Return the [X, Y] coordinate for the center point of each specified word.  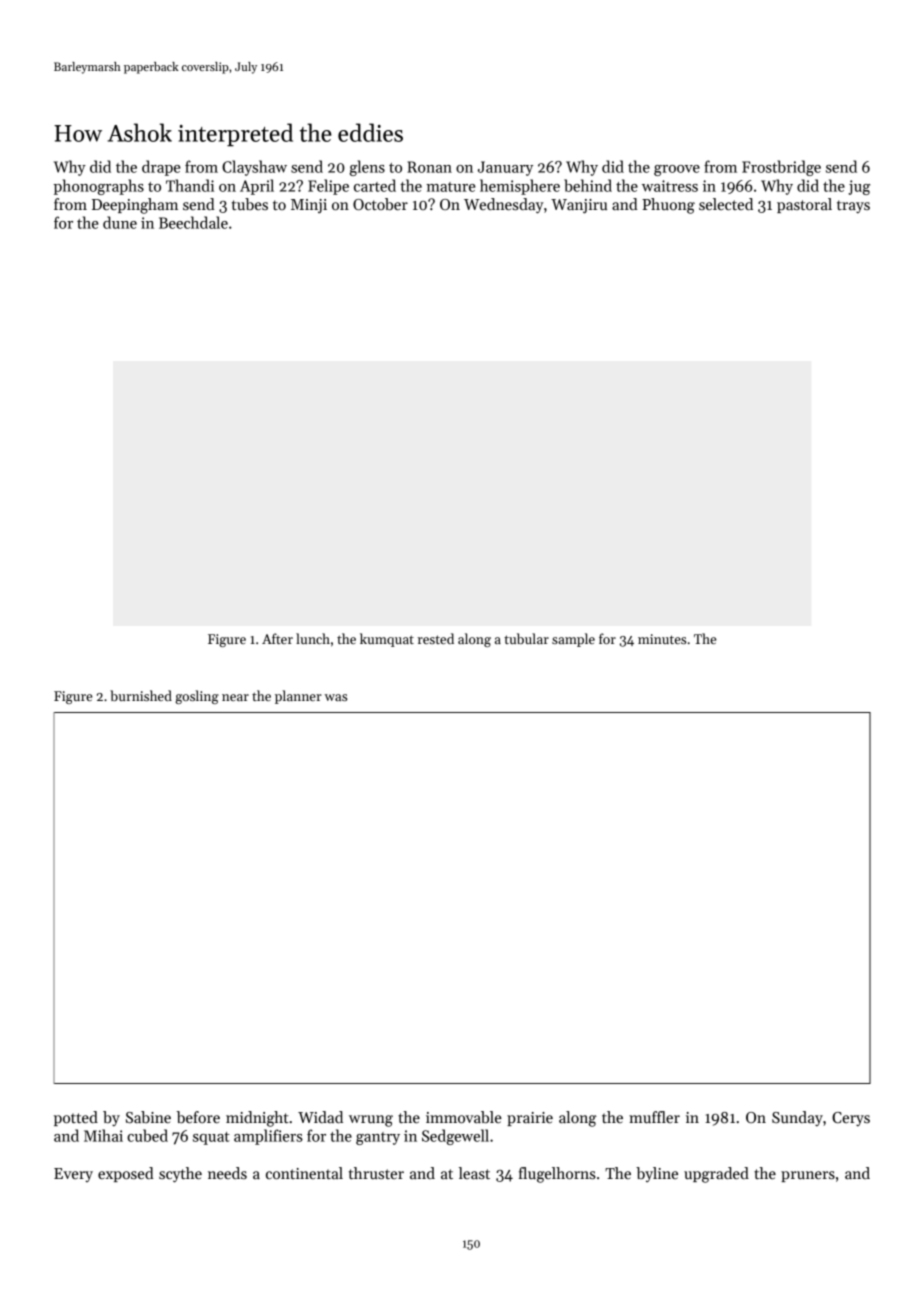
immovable [464, 1117]
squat [211, 1138]
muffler [654, 1117]
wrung [371, 1121]
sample [573, 640]
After [277, 638]
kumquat [387, 640]
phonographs [99, 187]
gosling [197, 697]
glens [367, 168]
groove [677, 170]
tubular [526, 638]
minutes [662, 639]
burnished [141, 695]
